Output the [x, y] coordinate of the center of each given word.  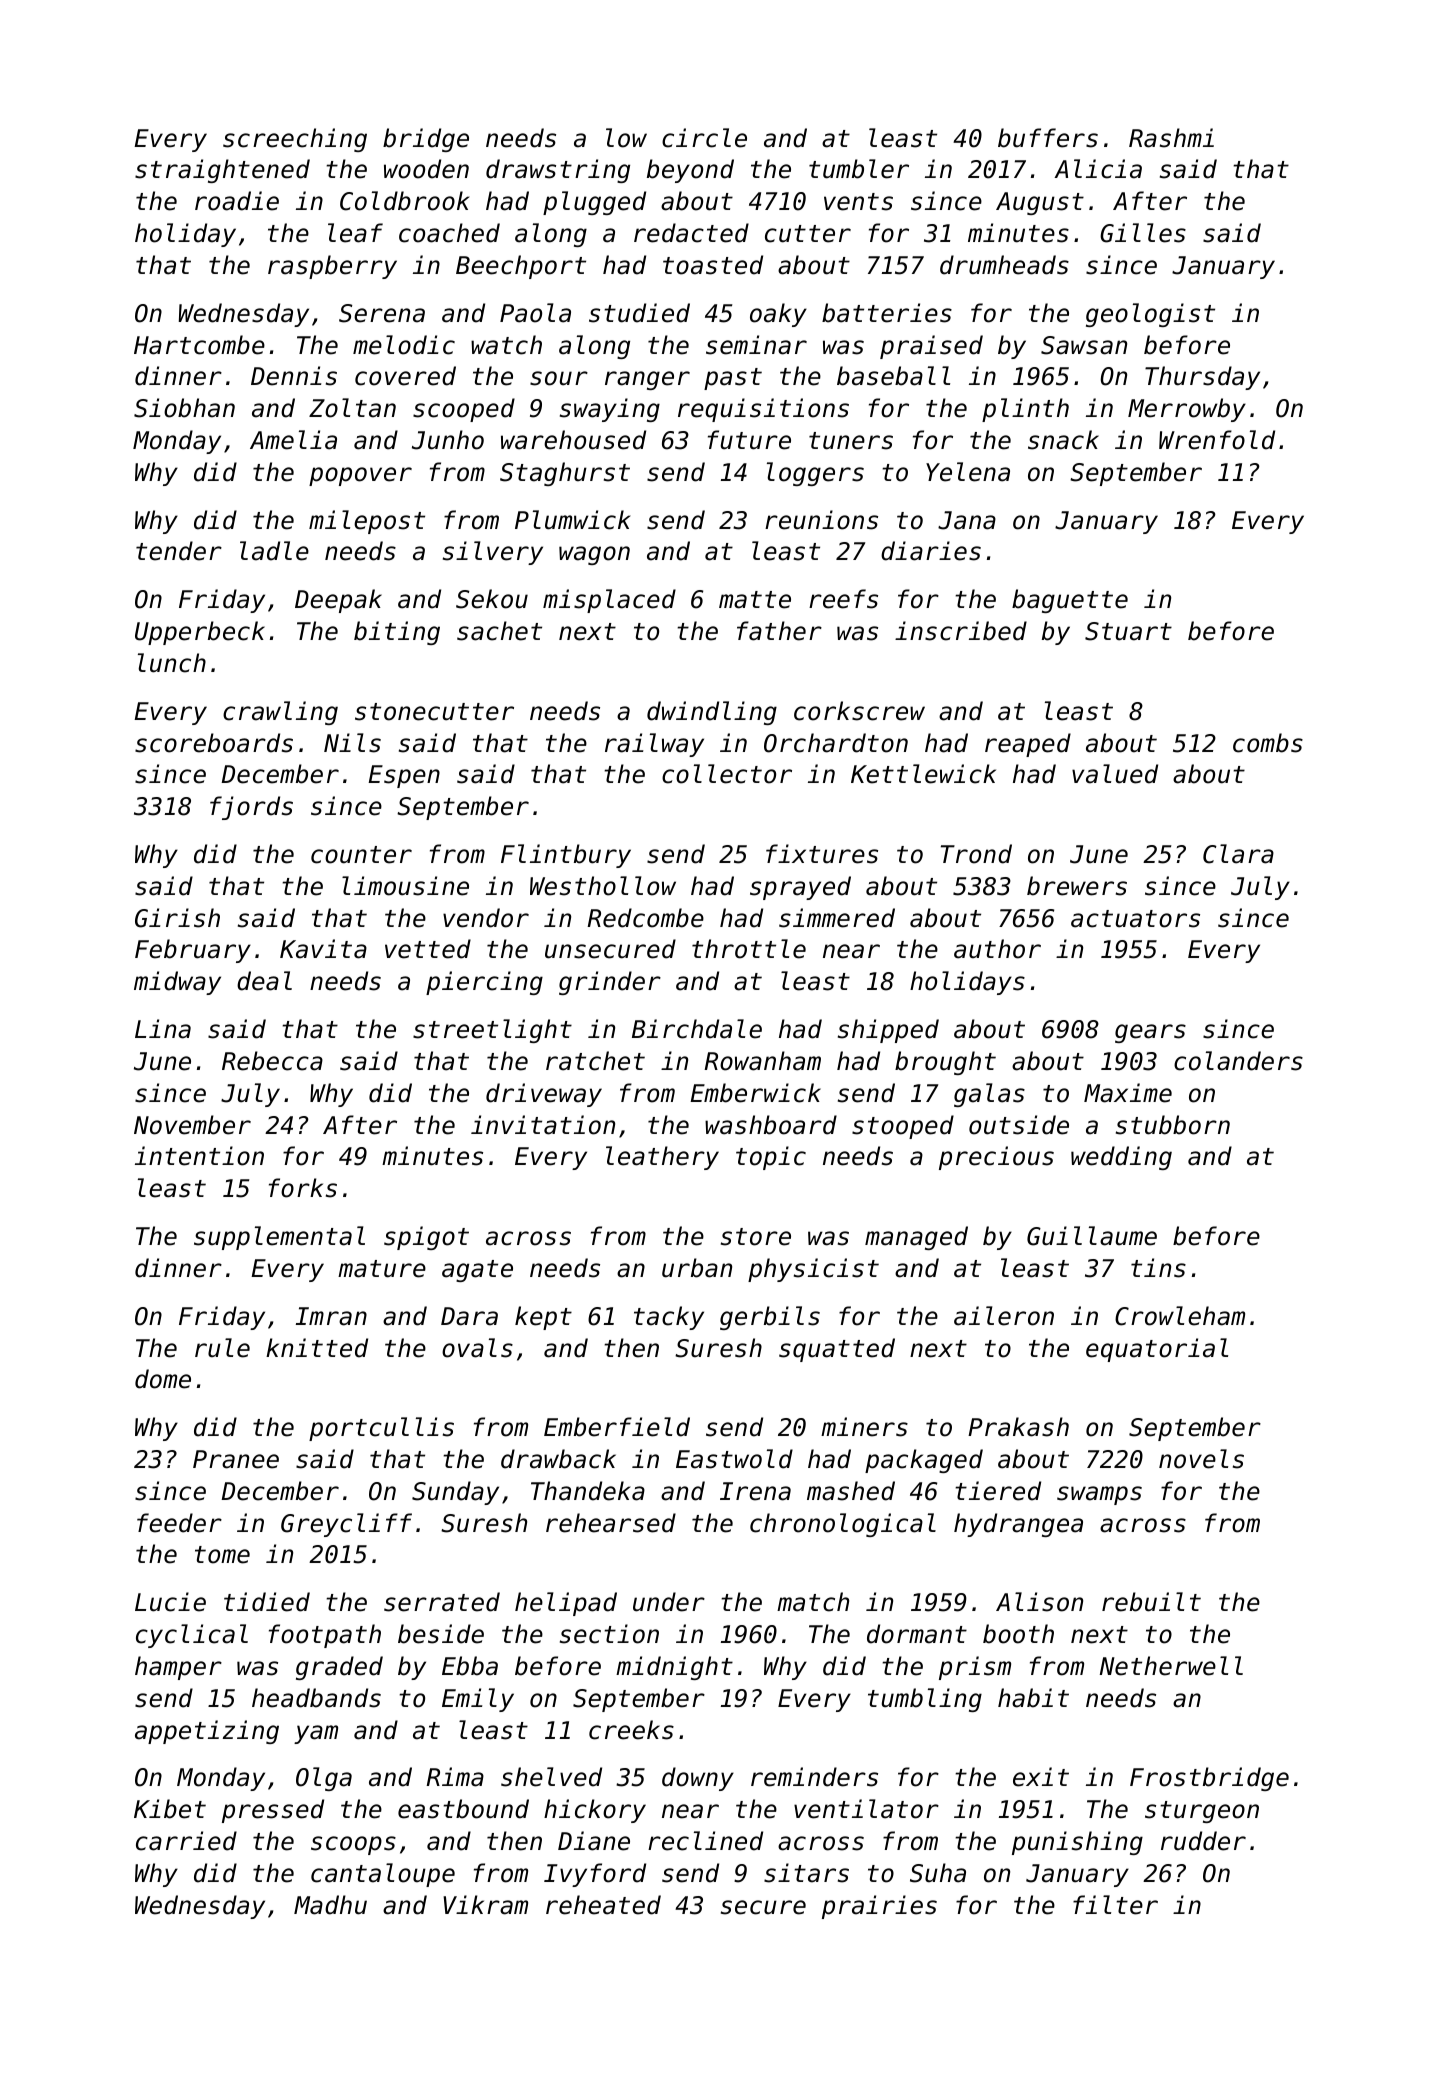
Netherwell [1171, 1666]
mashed [851, 1491]
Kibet [170, 1809]
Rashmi [1171, 138]
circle [704, 138]
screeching [295, 140]
